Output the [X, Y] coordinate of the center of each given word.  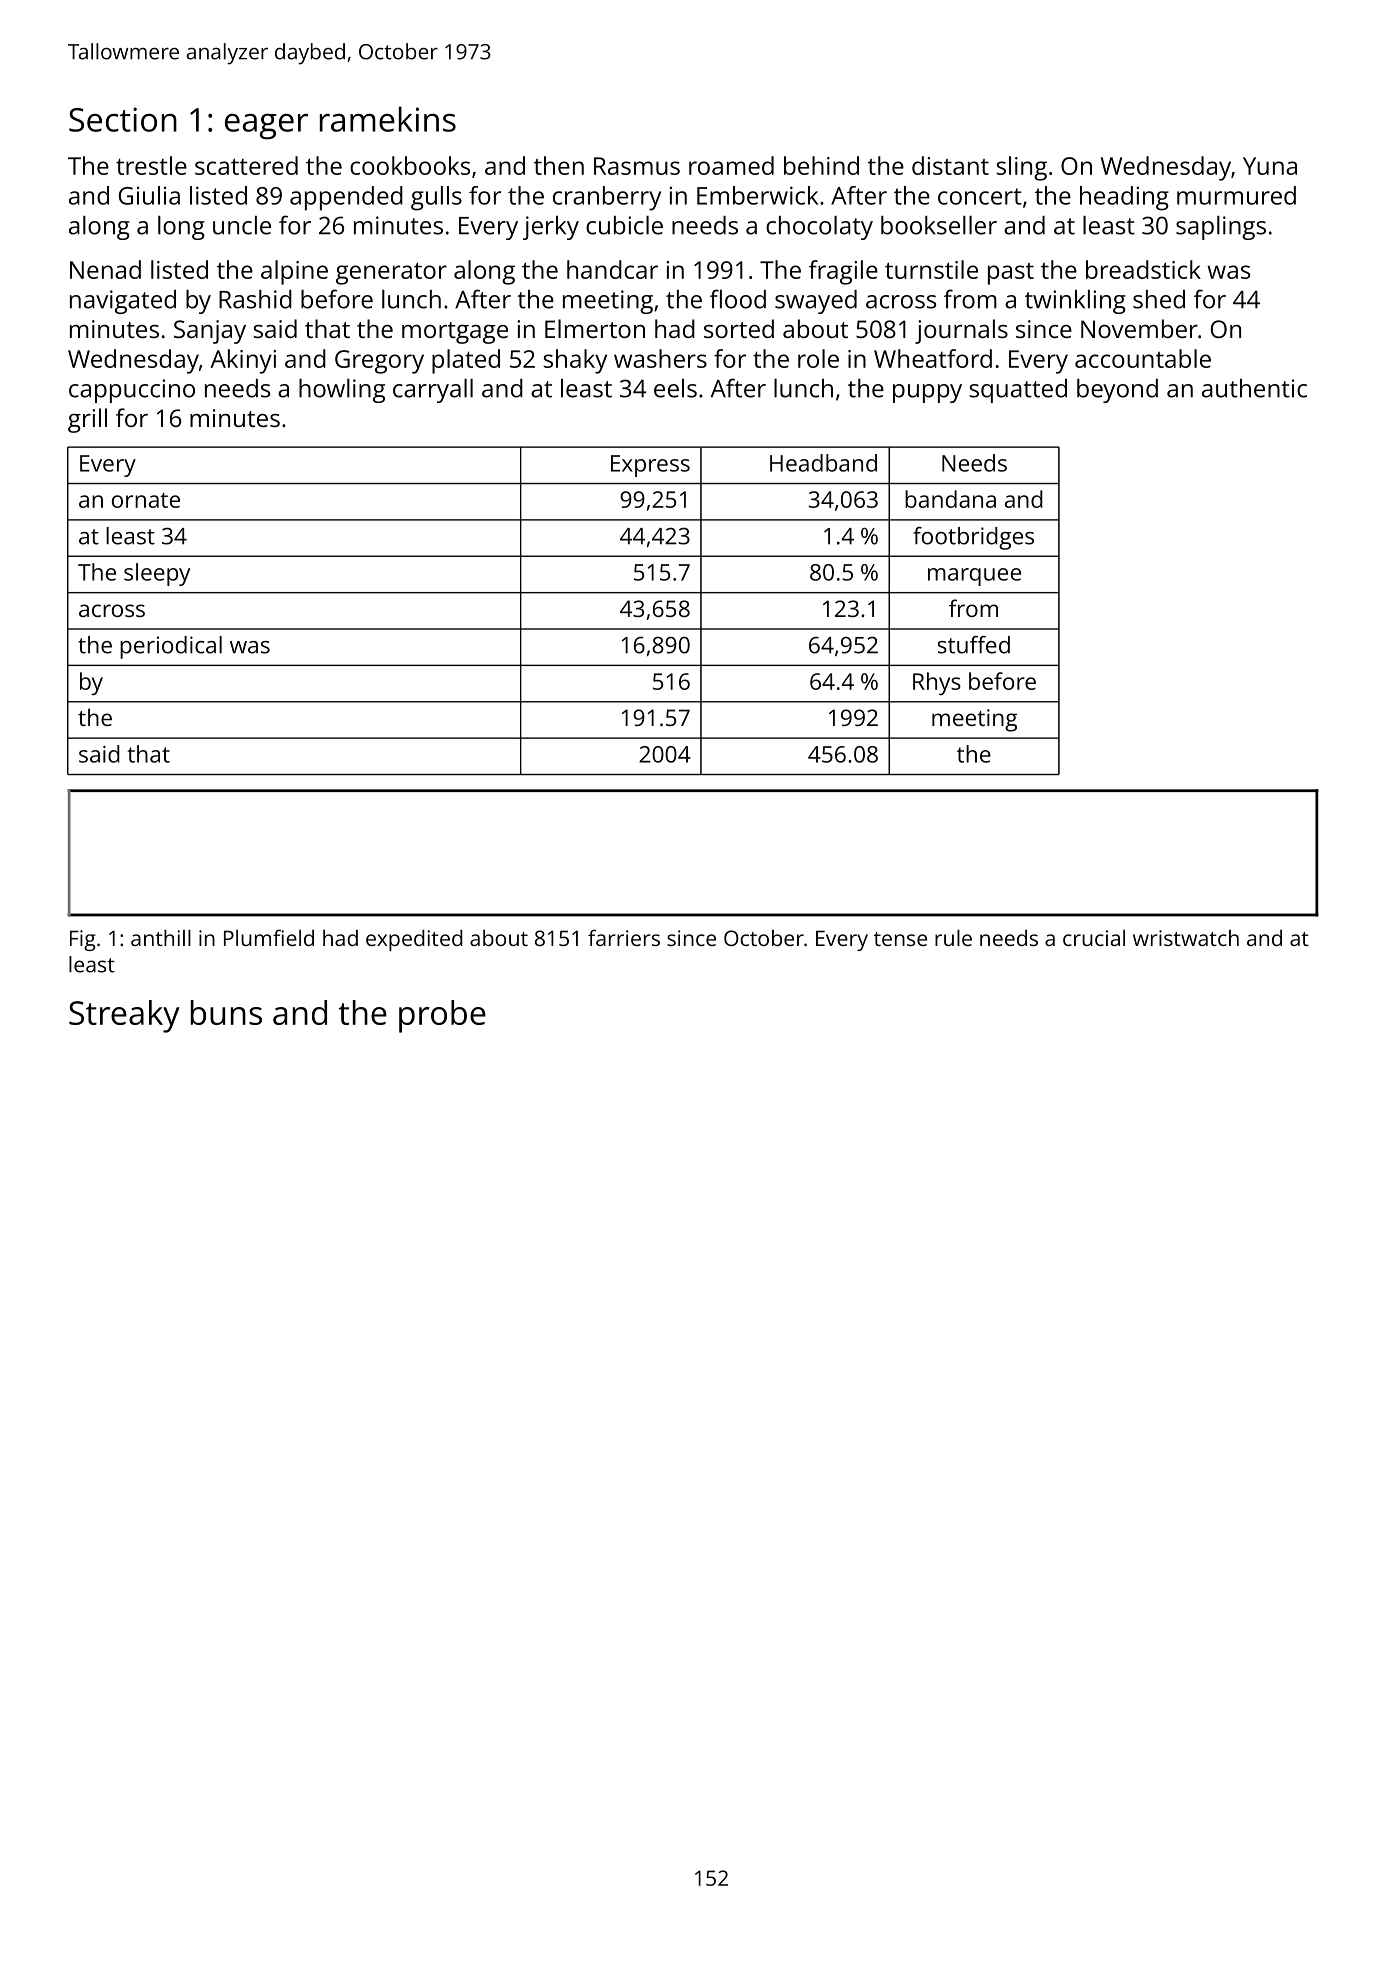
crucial [1094, 937]
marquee [974, 577]
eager [266, 126]
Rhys [937, 683]
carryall [433, 391]
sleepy [157, 574]
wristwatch [1186, 938]
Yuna [1270, 166]
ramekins [388, 119]
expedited [414, 940]
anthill [161, 937]
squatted [1018, 391]
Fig [83, 940]
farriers [624, 937]
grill [87, 420]
